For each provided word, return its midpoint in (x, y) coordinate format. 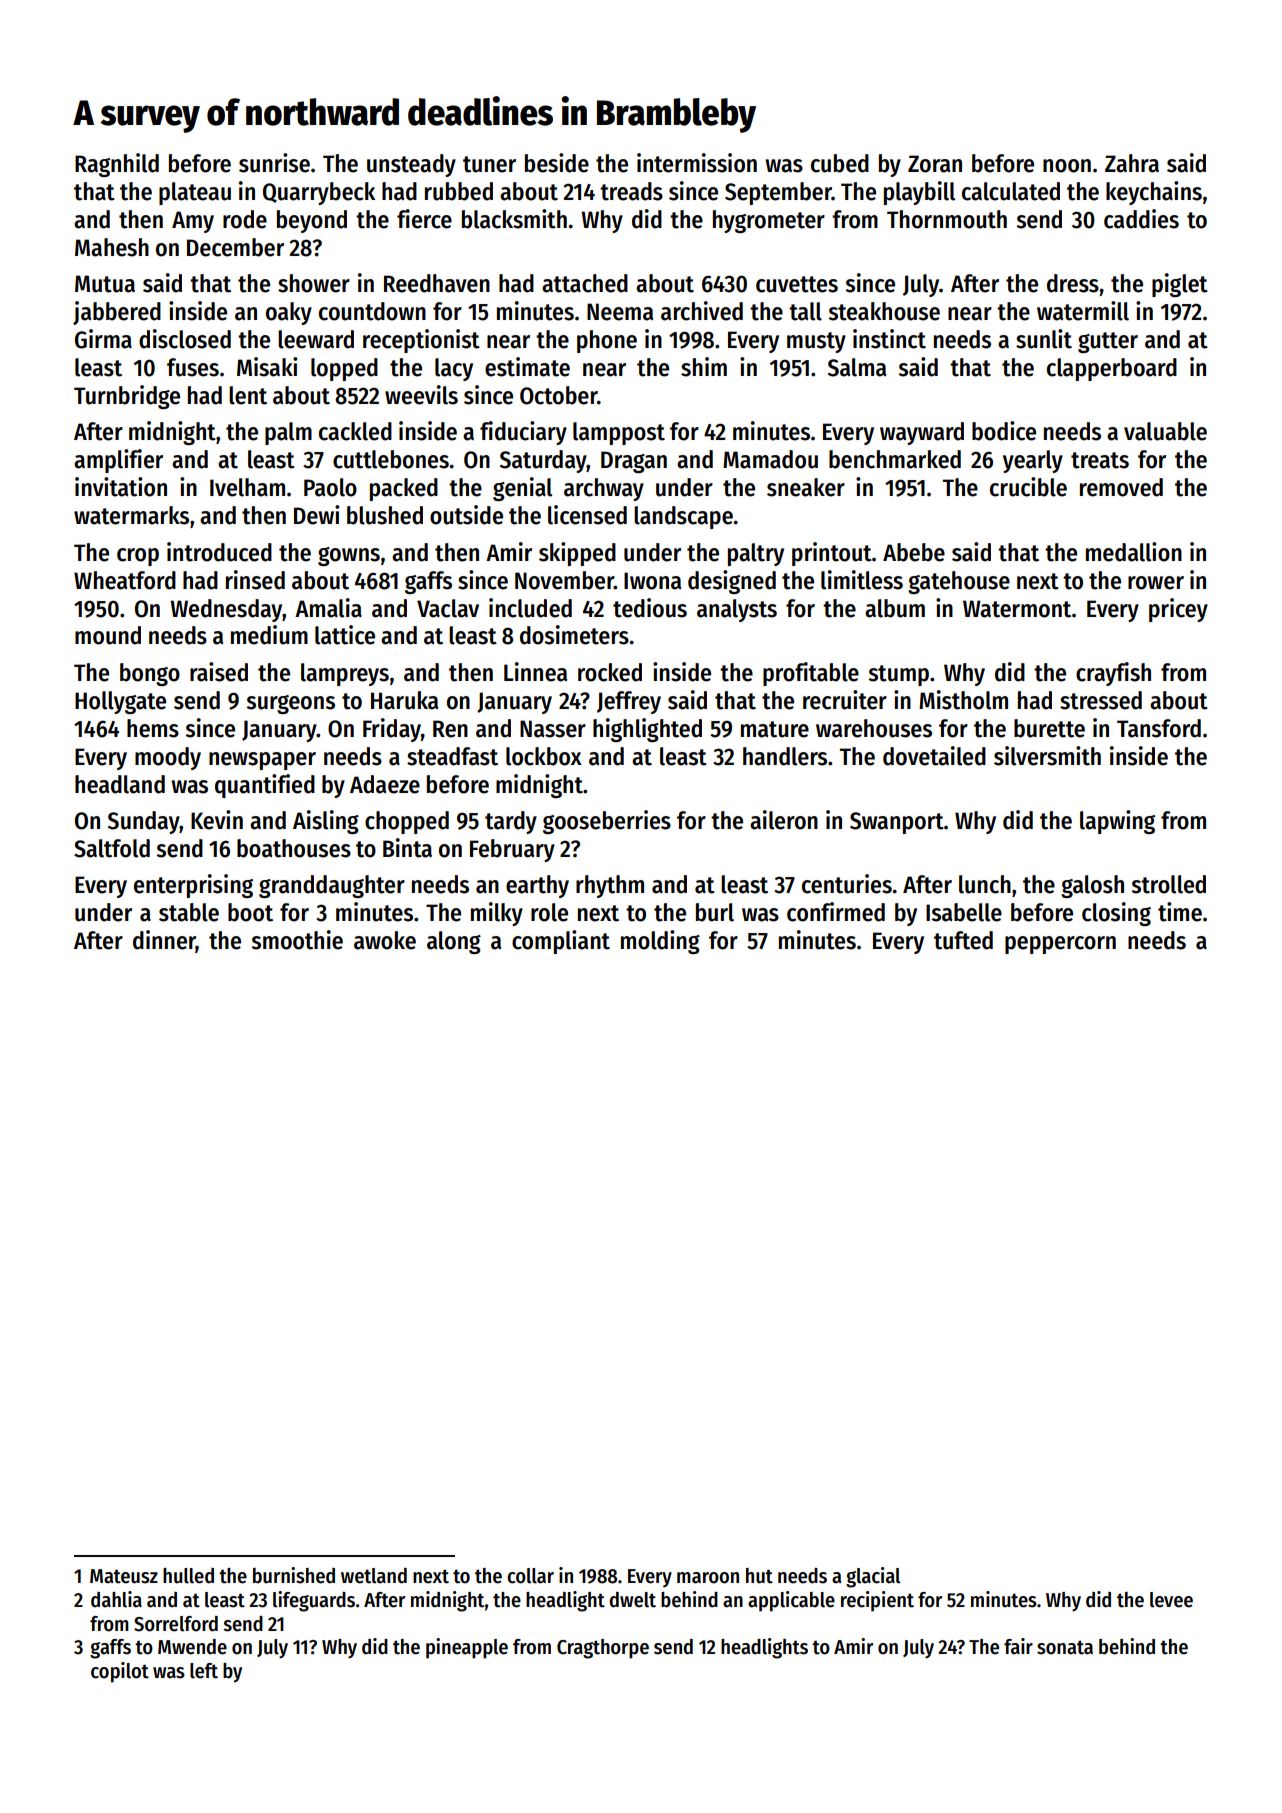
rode (245, 219)
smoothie (297, 940)
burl (715, 912)
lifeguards (314, 1601)
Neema (620, 312)
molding (660, 942)
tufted (963, 940)
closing (1116, 914)
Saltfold (112, 848)
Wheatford (125, 580)
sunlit (1044, 339)
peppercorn (1060, 945)
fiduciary (523, 433)
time (1180, 912)
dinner (164, 941)
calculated (1011, 191)
